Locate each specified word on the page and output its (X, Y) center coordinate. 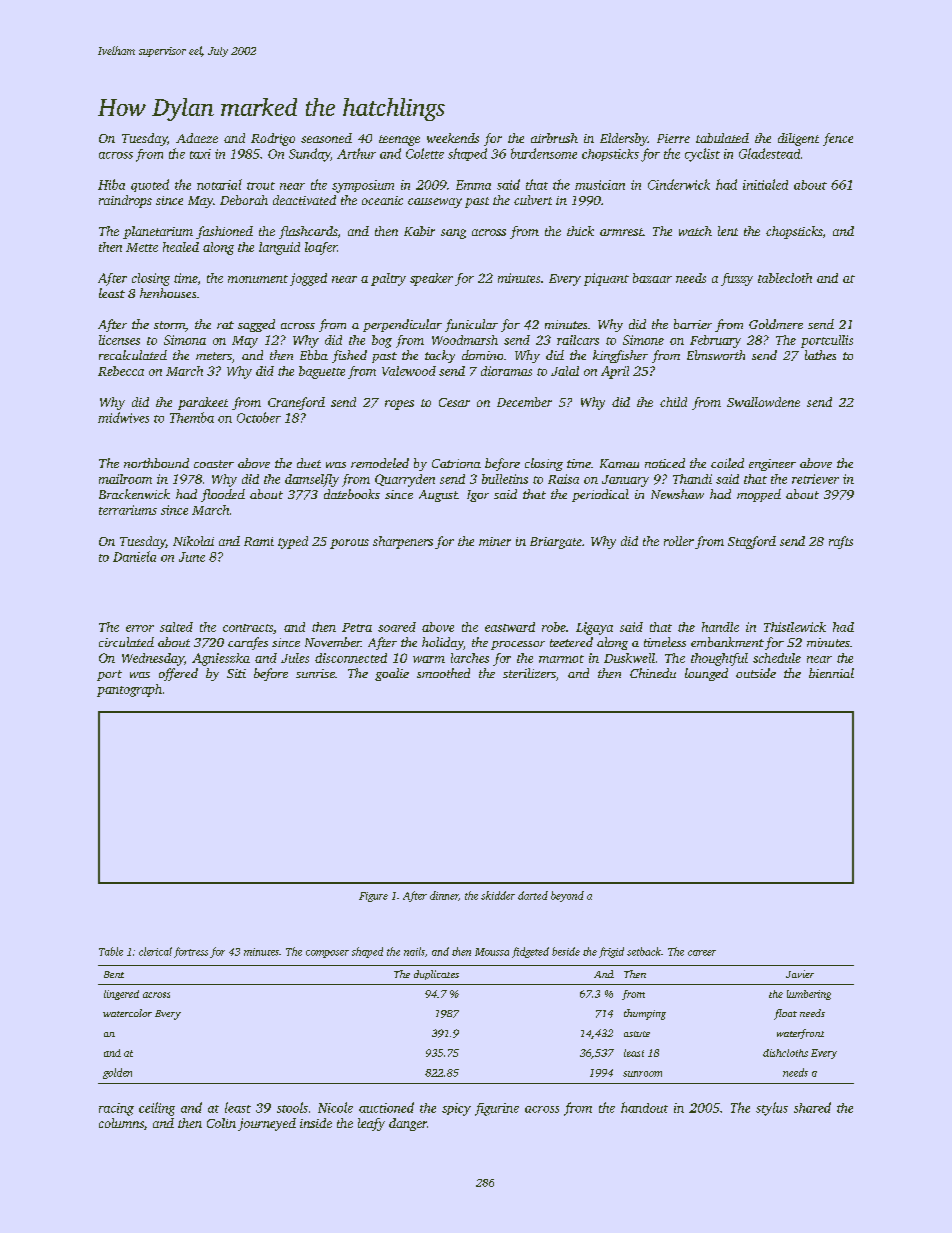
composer (327, 954)
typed (293, 542)
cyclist (702, 155)
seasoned (326, 138)
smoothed (443, 673)
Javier (800, 974)
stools (292, 1107)
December (524, 402)
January (625, 481)
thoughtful (719, 659)
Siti (236, 673)
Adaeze (197, 138)
